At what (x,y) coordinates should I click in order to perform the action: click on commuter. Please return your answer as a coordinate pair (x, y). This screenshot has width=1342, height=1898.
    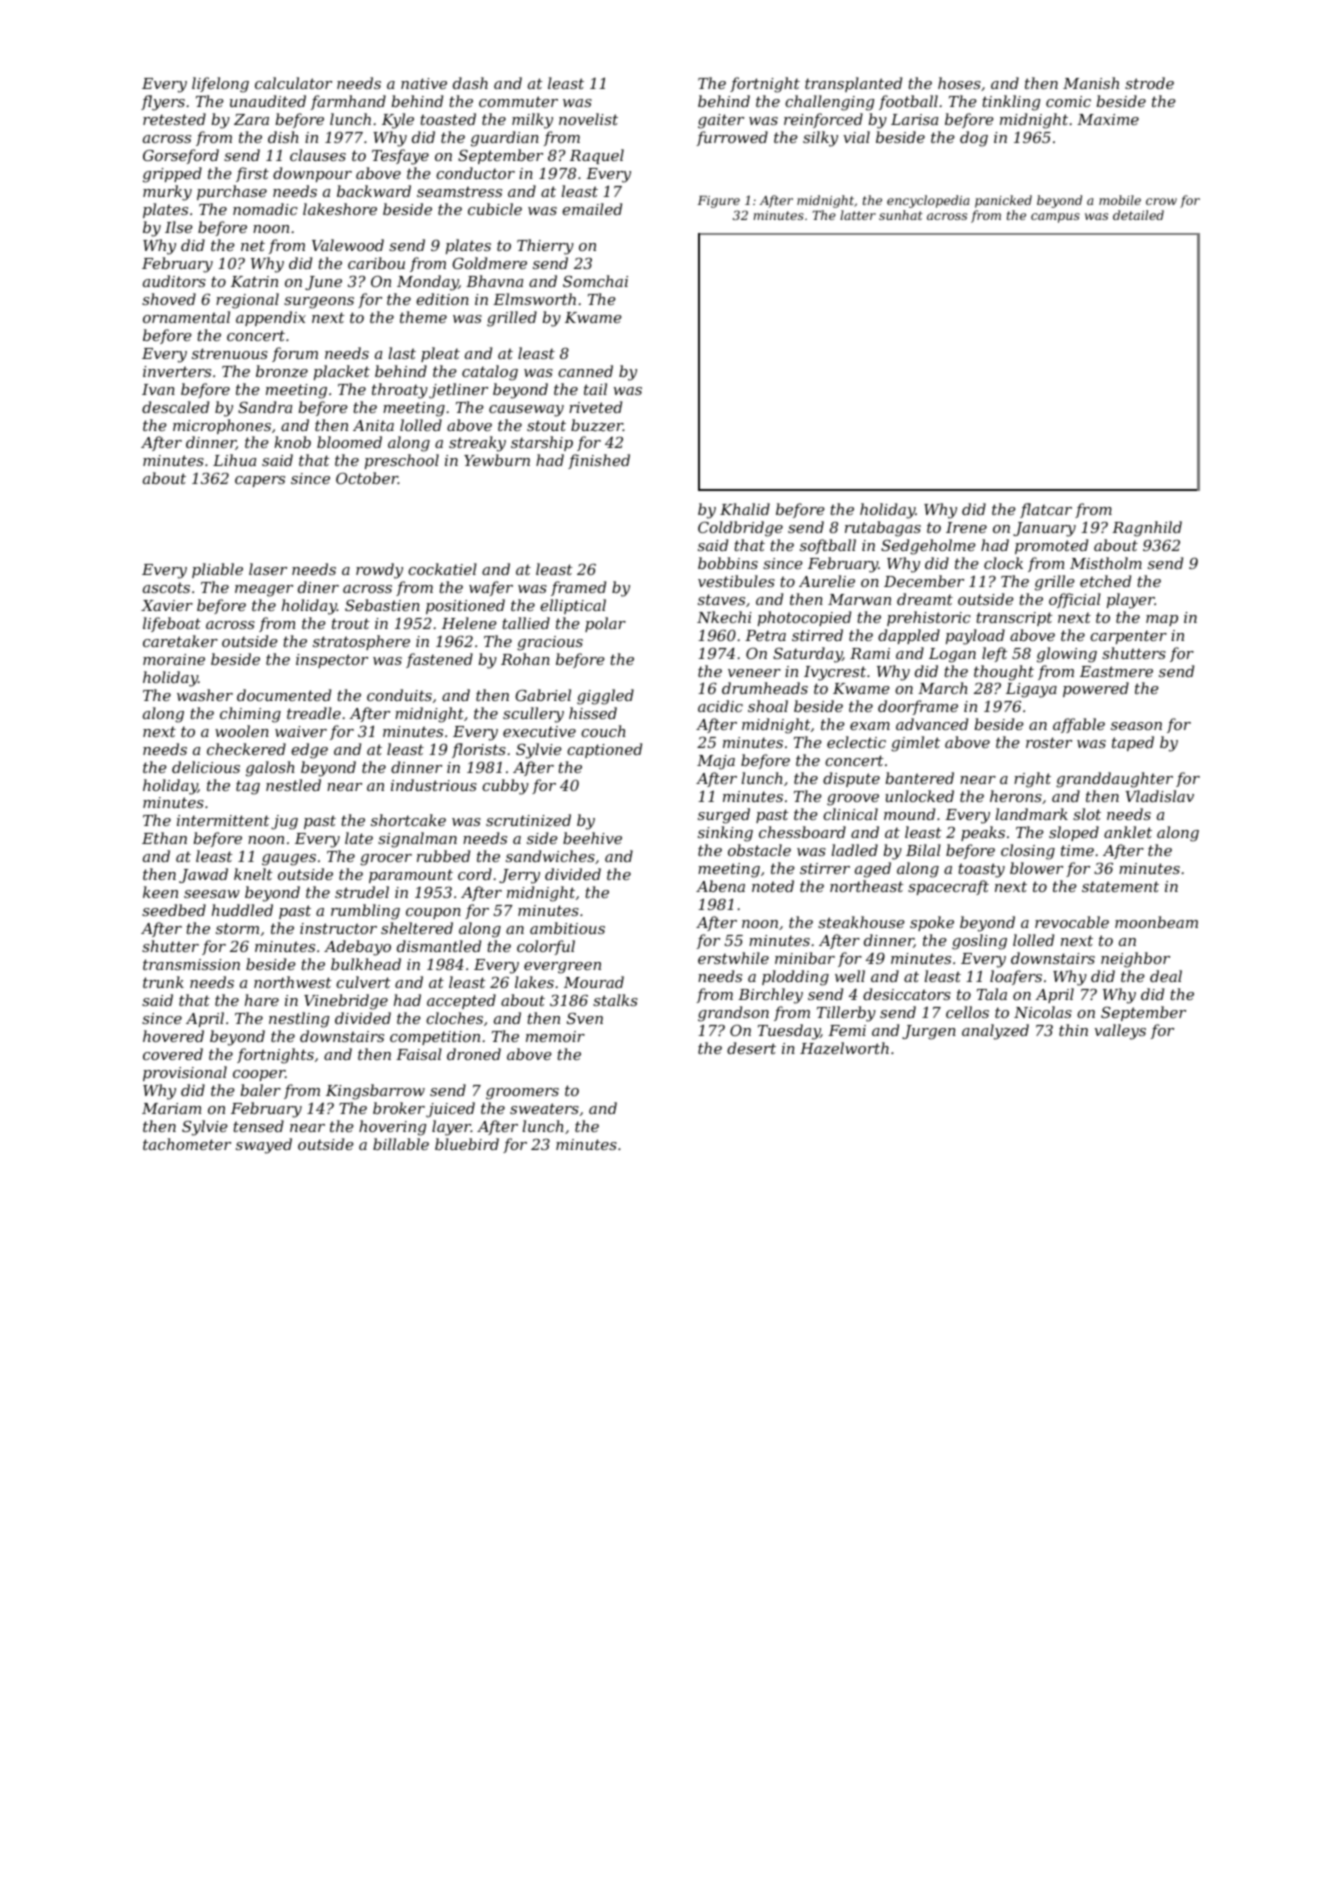
    Looking at the image, I should click on (518, 101).
